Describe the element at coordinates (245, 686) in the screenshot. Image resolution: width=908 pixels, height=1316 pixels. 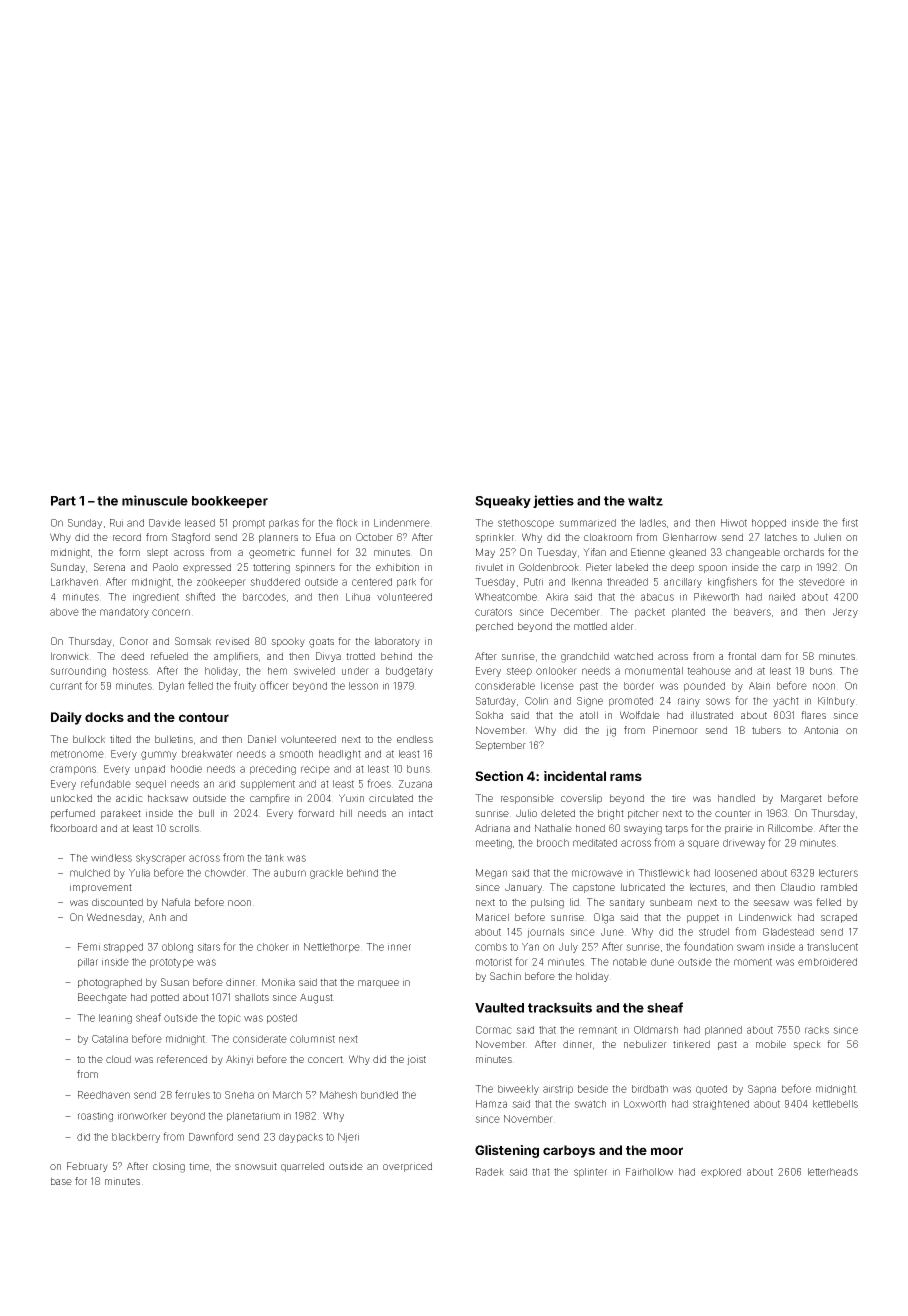
I see `fruity` at that location.
